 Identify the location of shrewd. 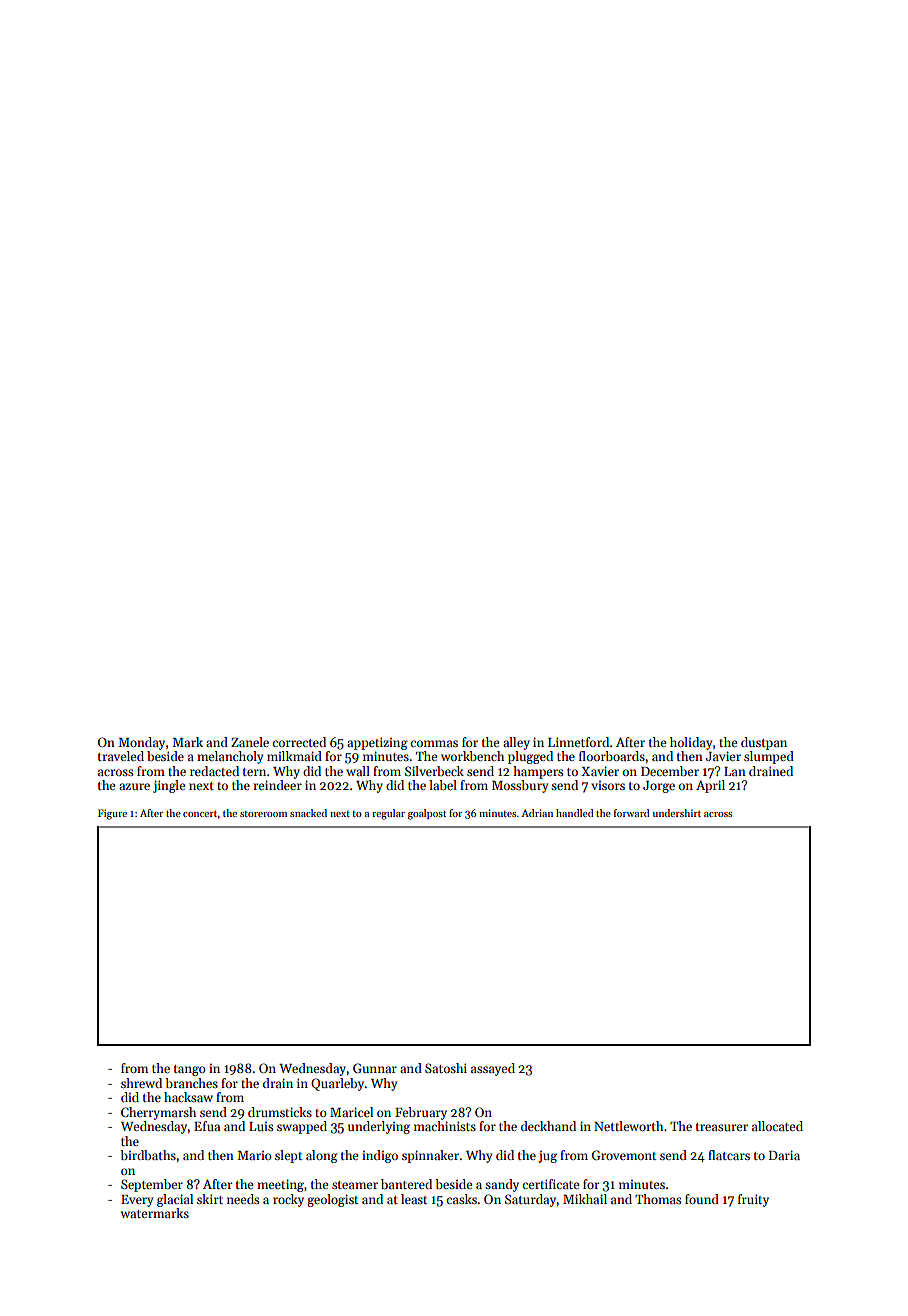
(141, 1083).
